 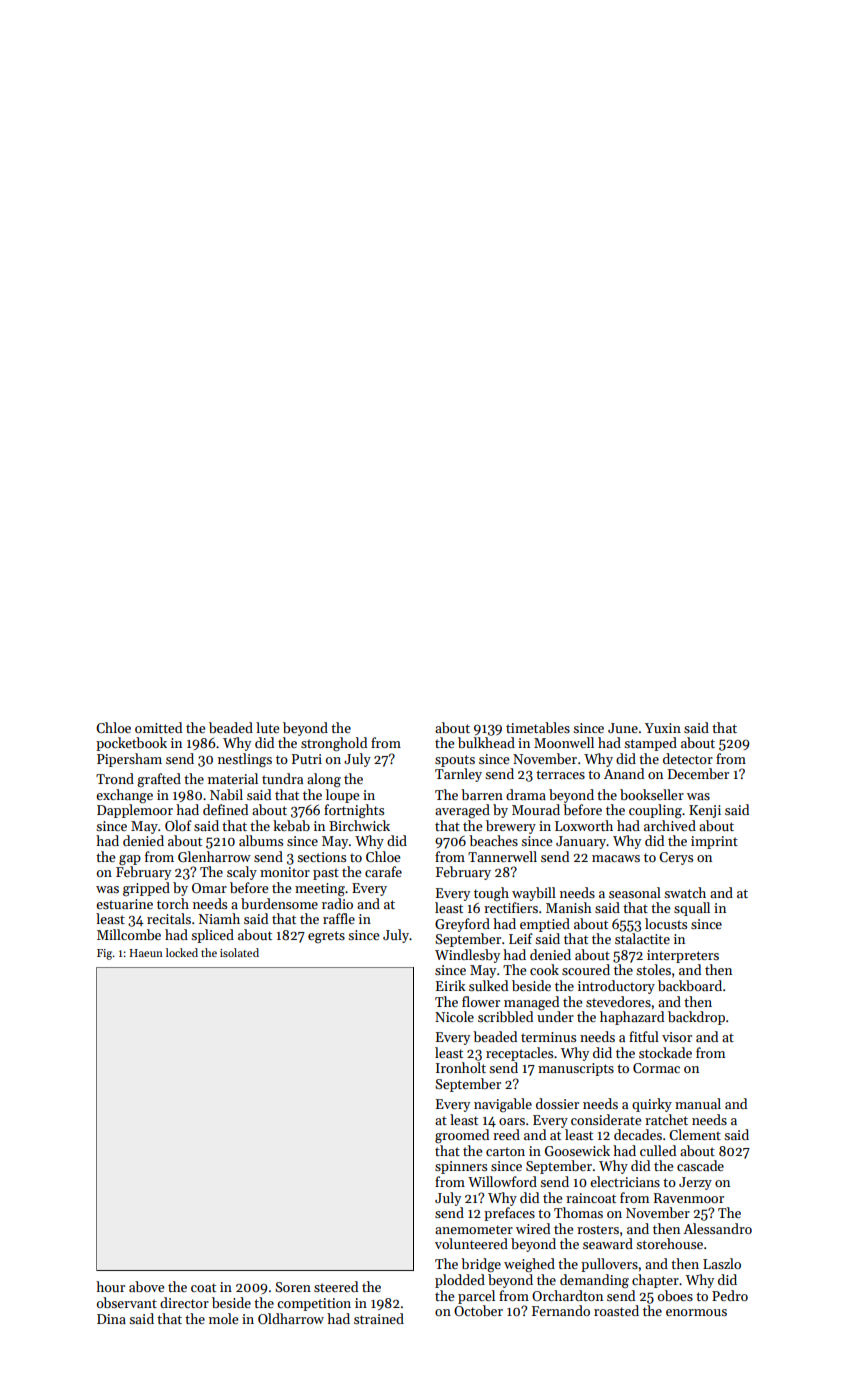 What do you see at coordinates (337, 903) in the document?
I see `radio` at bounding box center [337, 903].
